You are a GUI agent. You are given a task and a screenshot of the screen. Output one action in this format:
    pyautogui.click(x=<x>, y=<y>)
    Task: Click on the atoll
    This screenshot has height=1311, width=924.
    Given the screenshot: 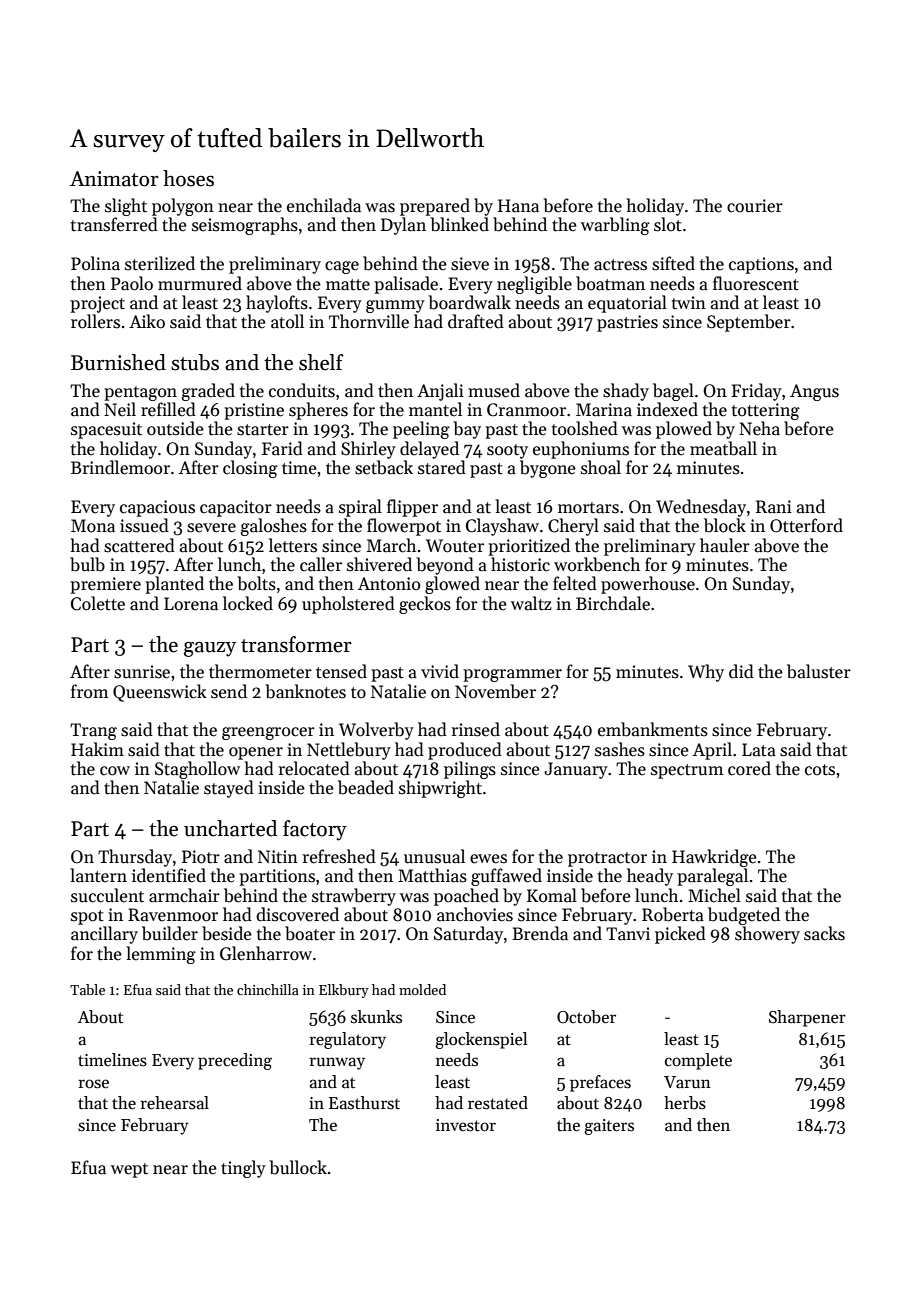 What is the action you would take?
    pyautogui.click(x=287, y=321)
